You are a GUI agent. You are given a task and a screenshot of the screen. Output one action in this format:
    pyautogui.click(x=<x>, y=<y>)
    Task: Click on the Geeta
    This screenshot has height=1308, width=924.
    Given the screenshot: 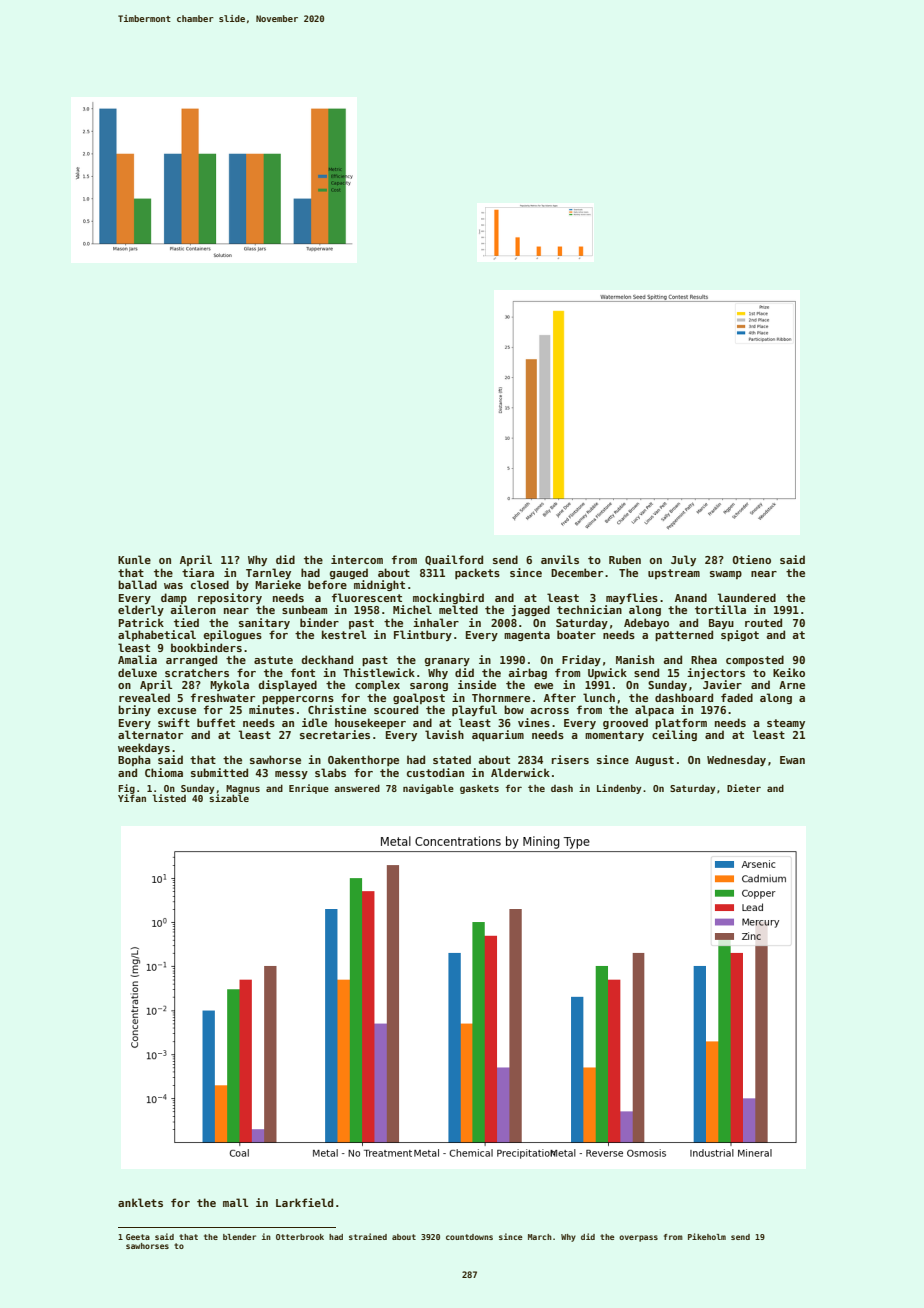 What is the action you would take?
    pyautogui.click(x=138, y=1237)
